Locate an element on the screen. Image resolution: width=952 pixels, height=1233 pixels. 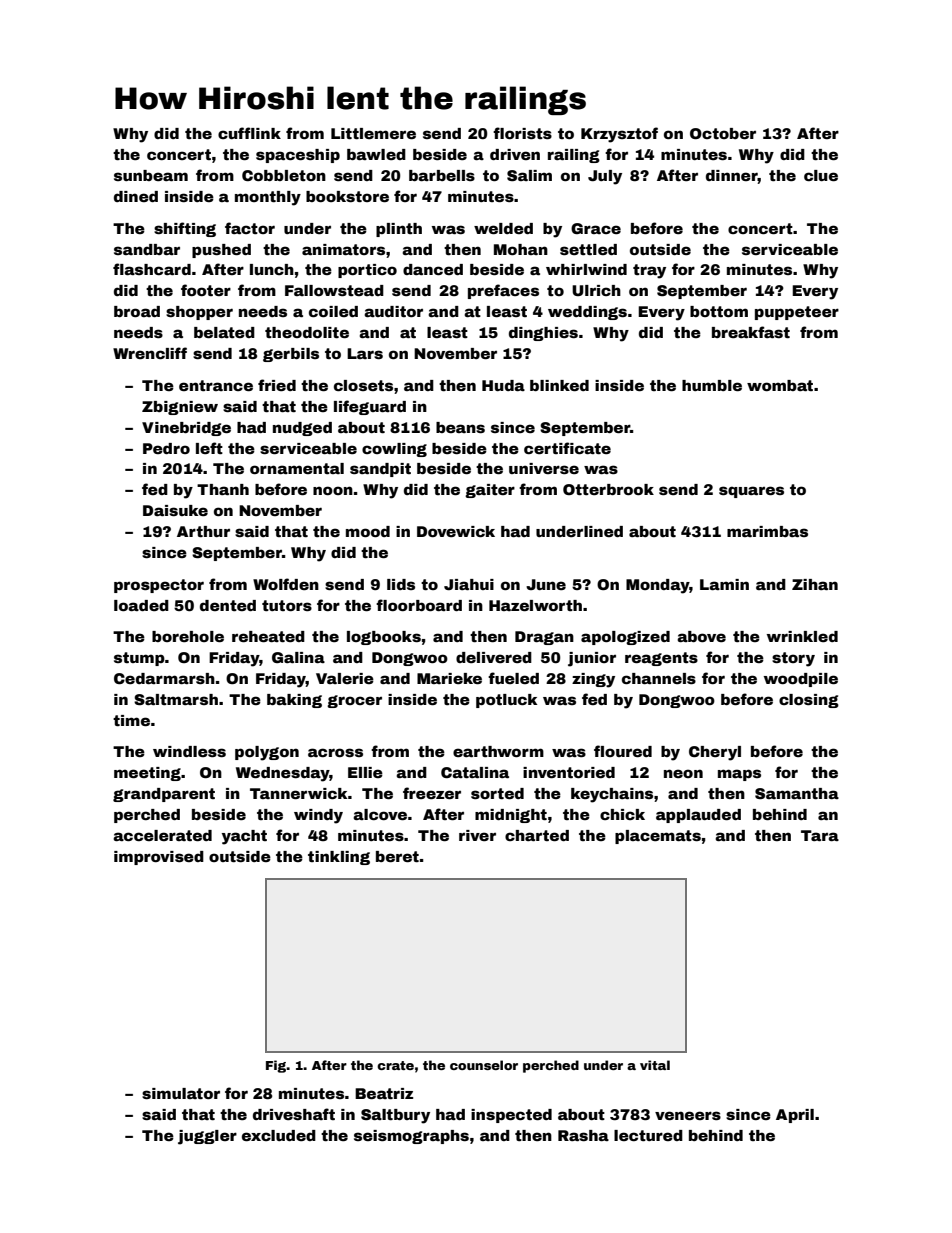
clue is located at coordinates (821, 175).
